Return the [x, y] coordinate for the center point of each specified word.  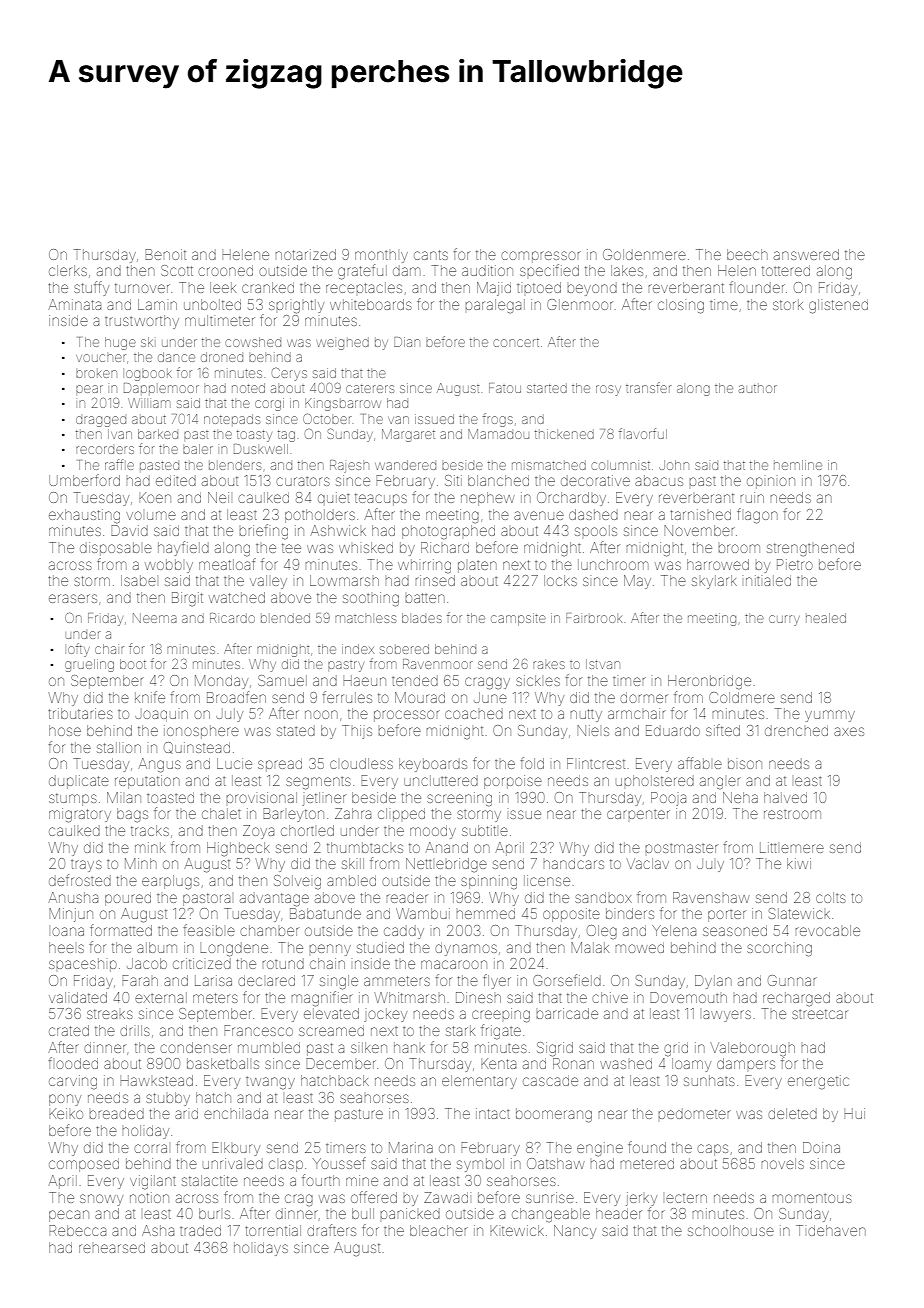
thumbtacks [365, 847]
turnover [142, 288]
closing [681, 306]
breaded [116, 1113]
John [674, 465]
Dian [407, 342]
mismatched [549, 465]
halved [785, 797]
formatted [121, 930]
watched [237, 597]
